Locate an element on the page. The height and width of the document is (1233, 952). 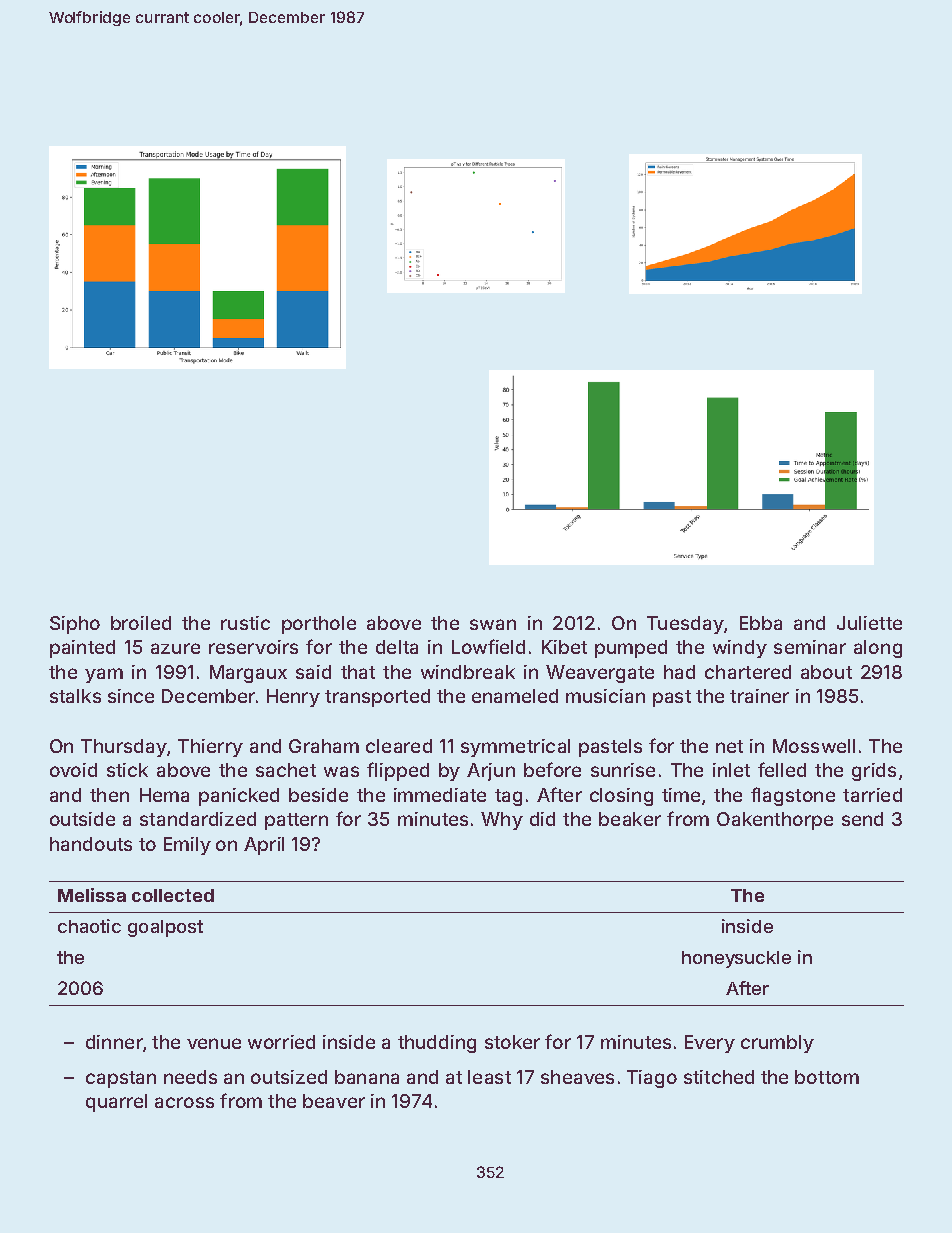
swan is located at coordinates (493, 624).
